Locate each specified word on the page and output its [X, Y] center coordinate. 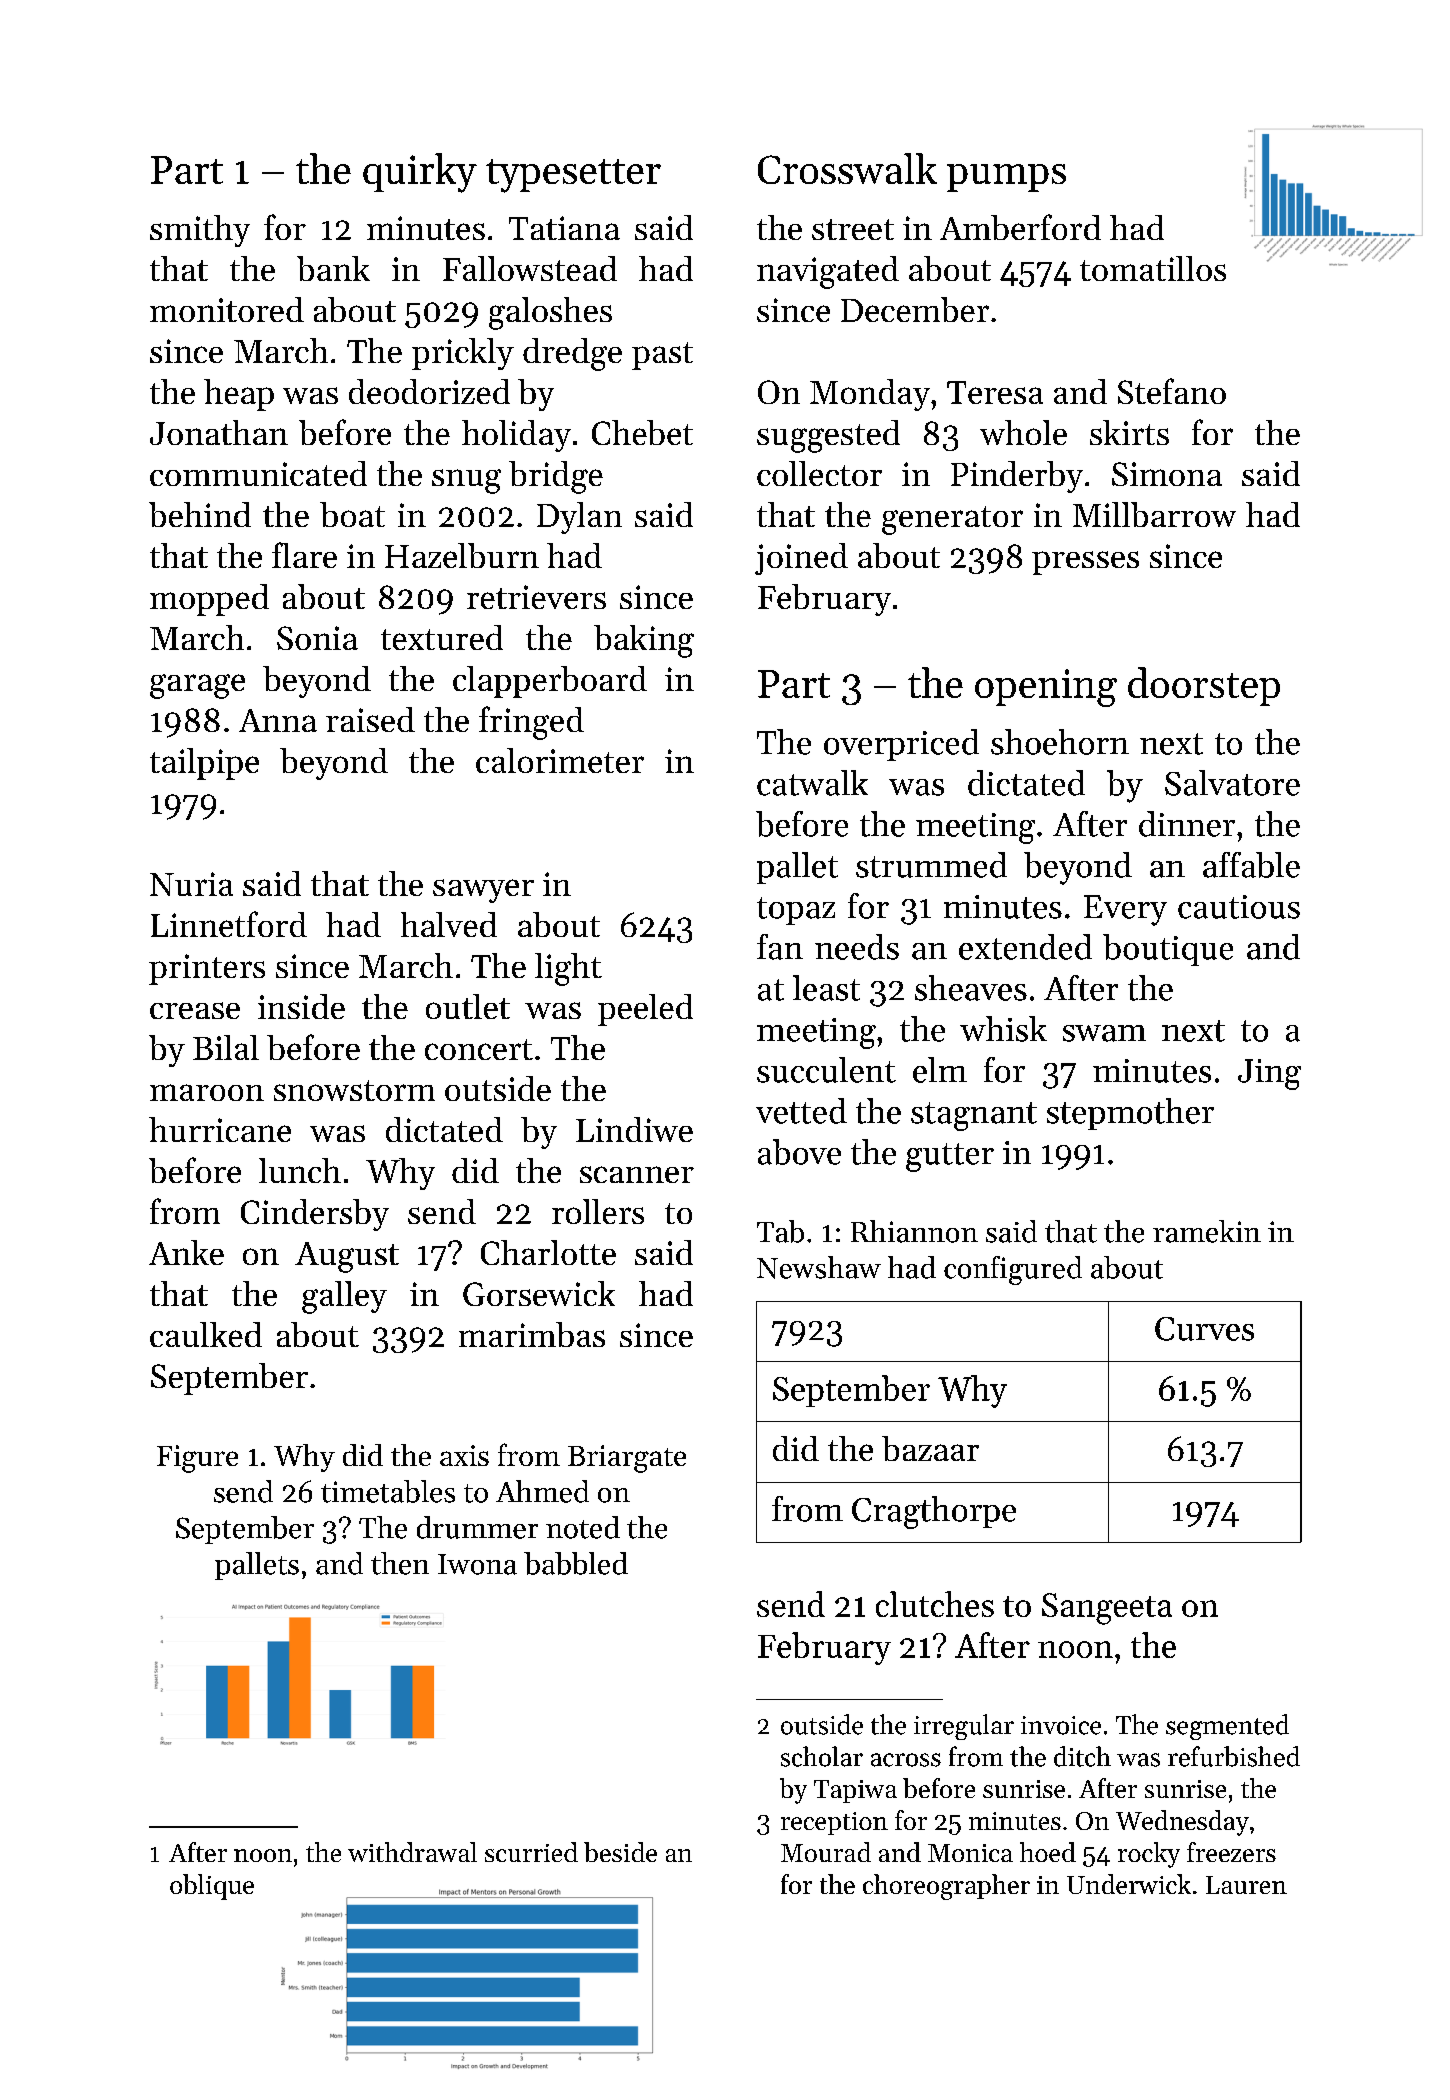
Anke [186, 1252]
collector [819, 473]
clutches [935, 1604]
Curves [1204, 1329]
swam [1104, 1033]
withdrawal [412, 1852]
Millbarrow [1154, 514]
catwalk [812, 783]
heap [239, 395]
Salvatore [1232, 783]
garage [197, 686]
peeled [645, 1010]
